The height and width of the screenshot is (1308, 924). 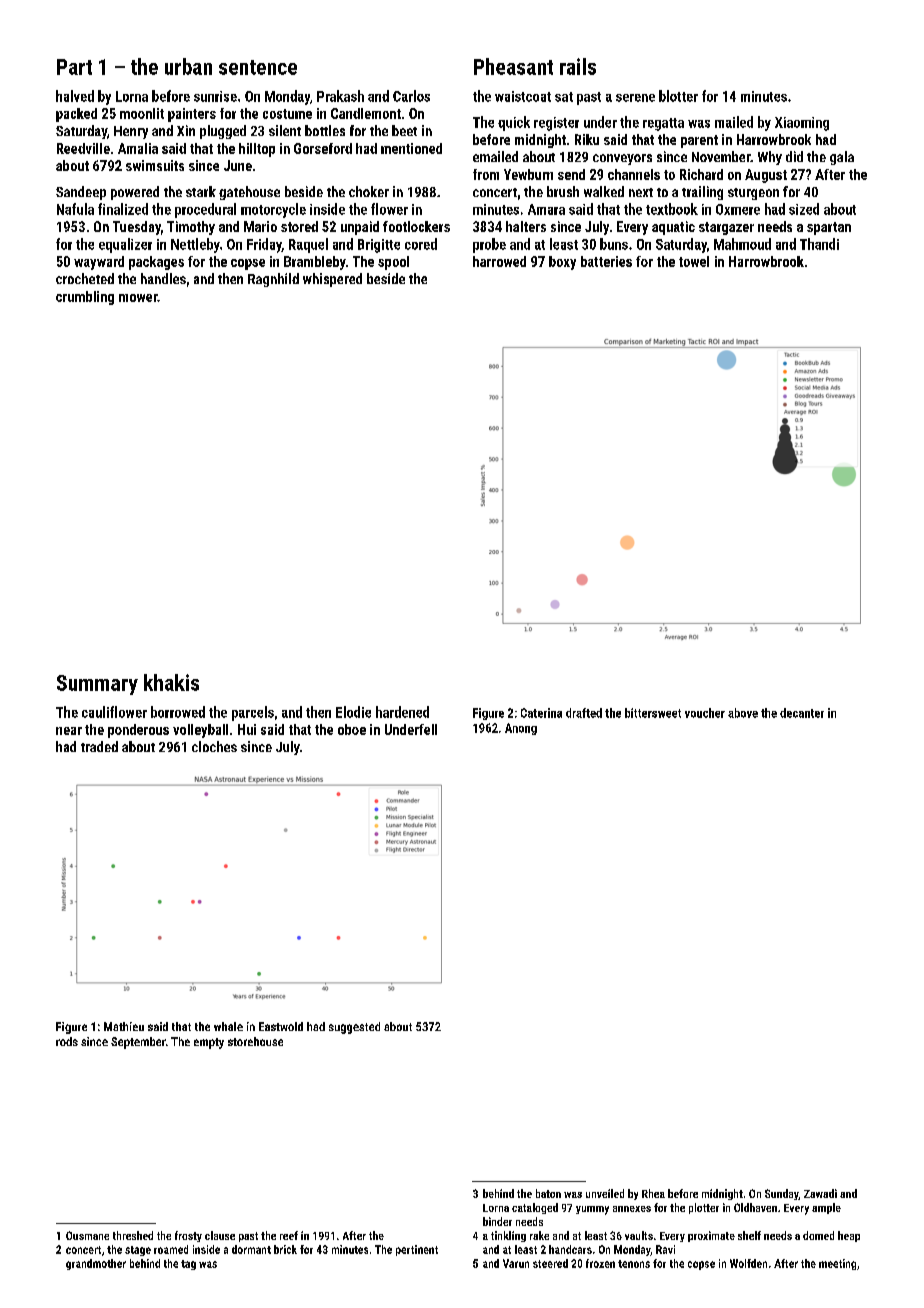 I want to click on Eastwold, so click(x=281, y=1026).
